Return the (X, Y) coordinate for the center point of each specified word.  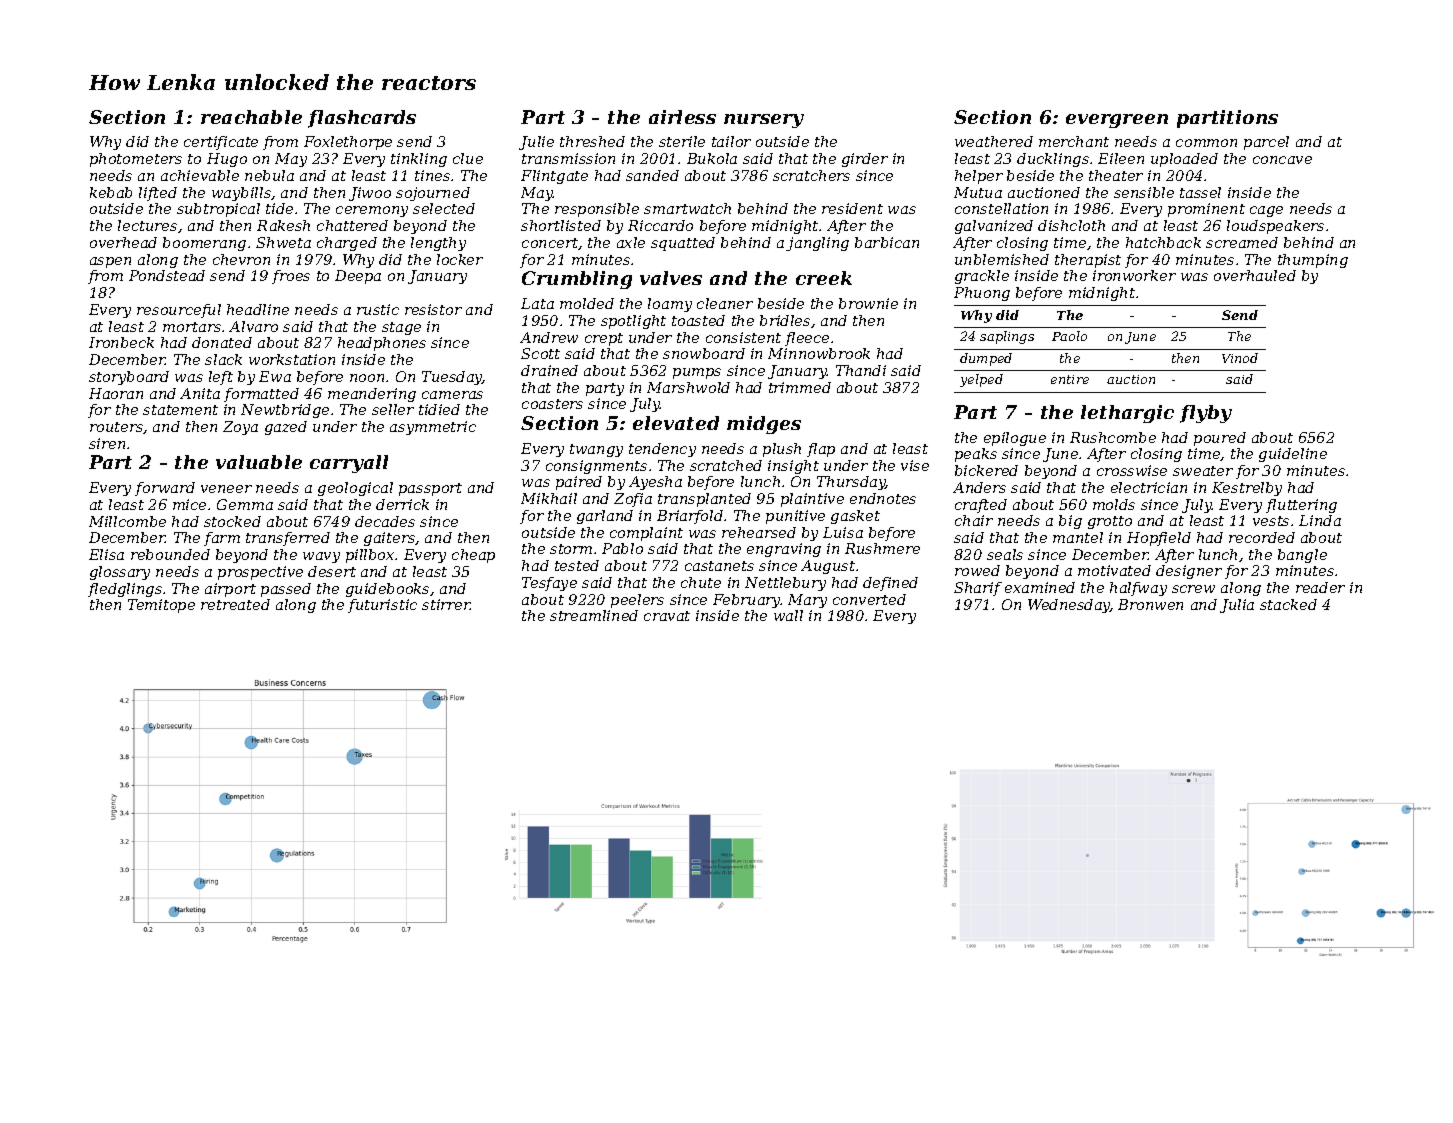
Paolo (1069, 336)
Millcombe (127, 521)
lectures (147, 225)
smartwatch (687, 208)
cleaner (725, 303)
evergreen (1117, 121)
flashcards (362, 119)
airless (682, 117)
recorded (1262, 537)
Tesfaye (549, 584)
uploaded (1184, 160)
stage (401, 328)
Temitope (161, 606)
